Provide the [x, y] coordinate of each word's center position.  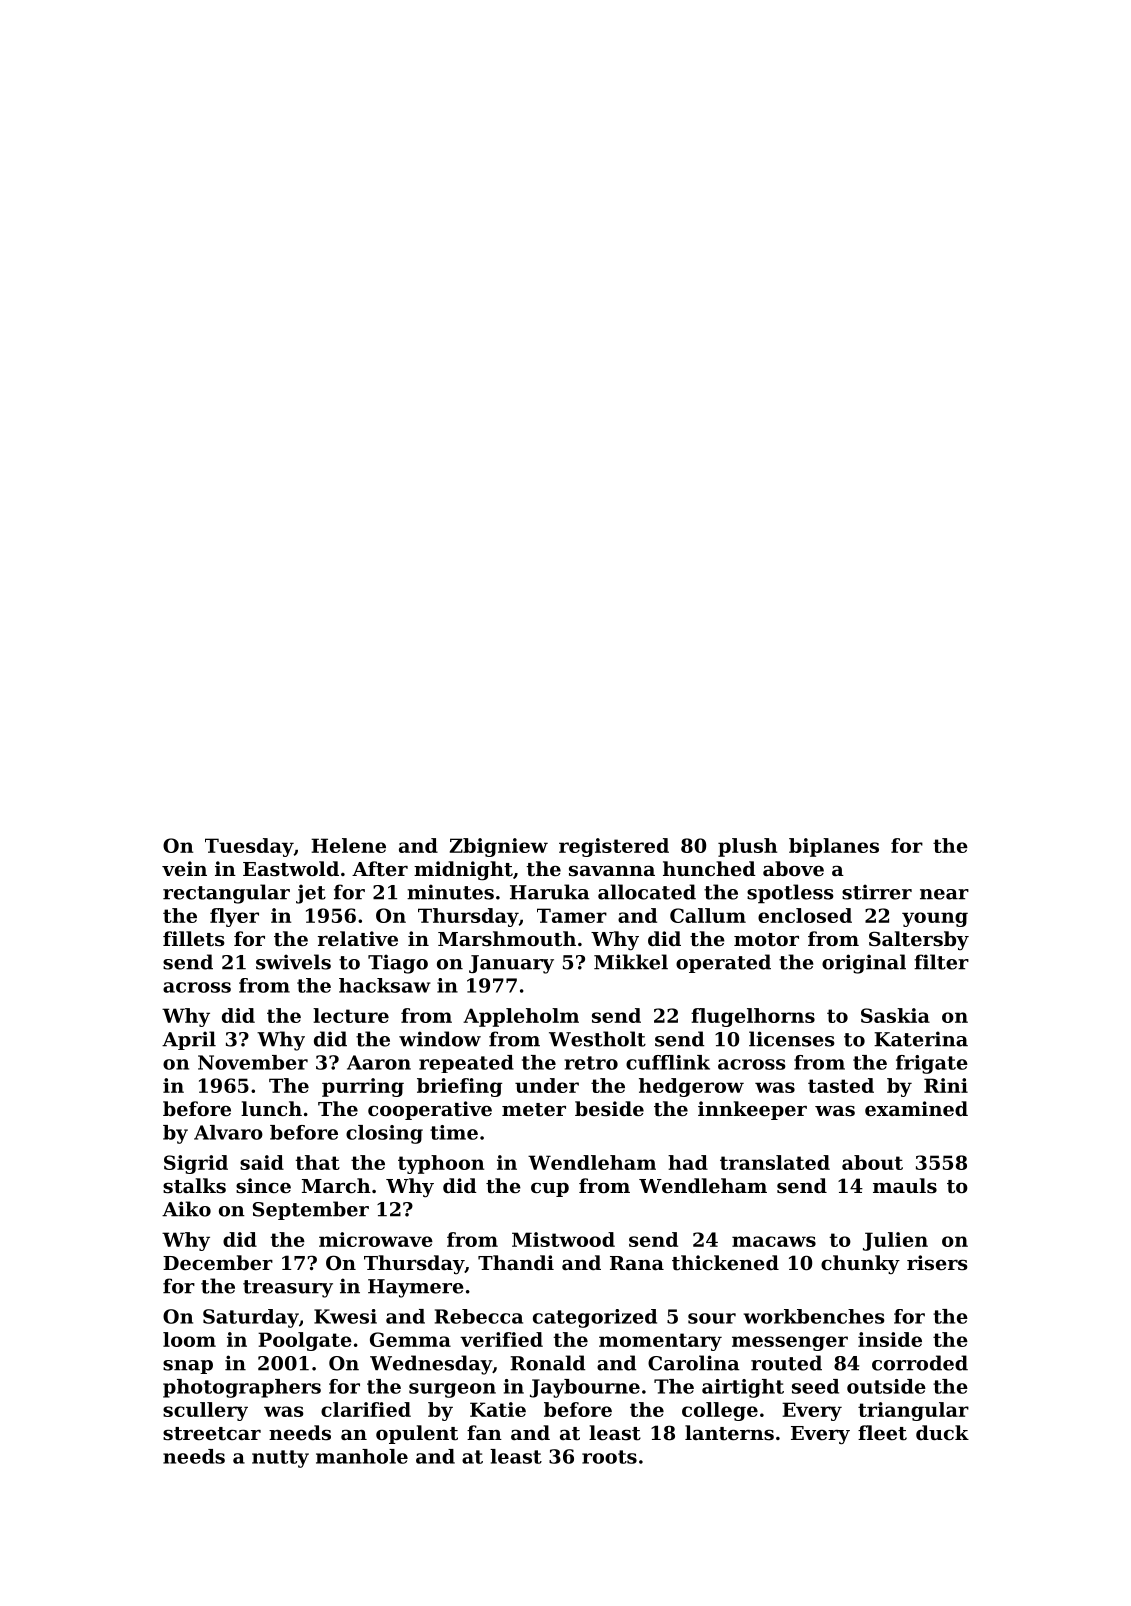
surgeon [452, 1390]
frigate [932, 1064]
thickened [725, 1262]
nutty [280, 1459]
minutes [450, 892]
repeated [466, 1064]
